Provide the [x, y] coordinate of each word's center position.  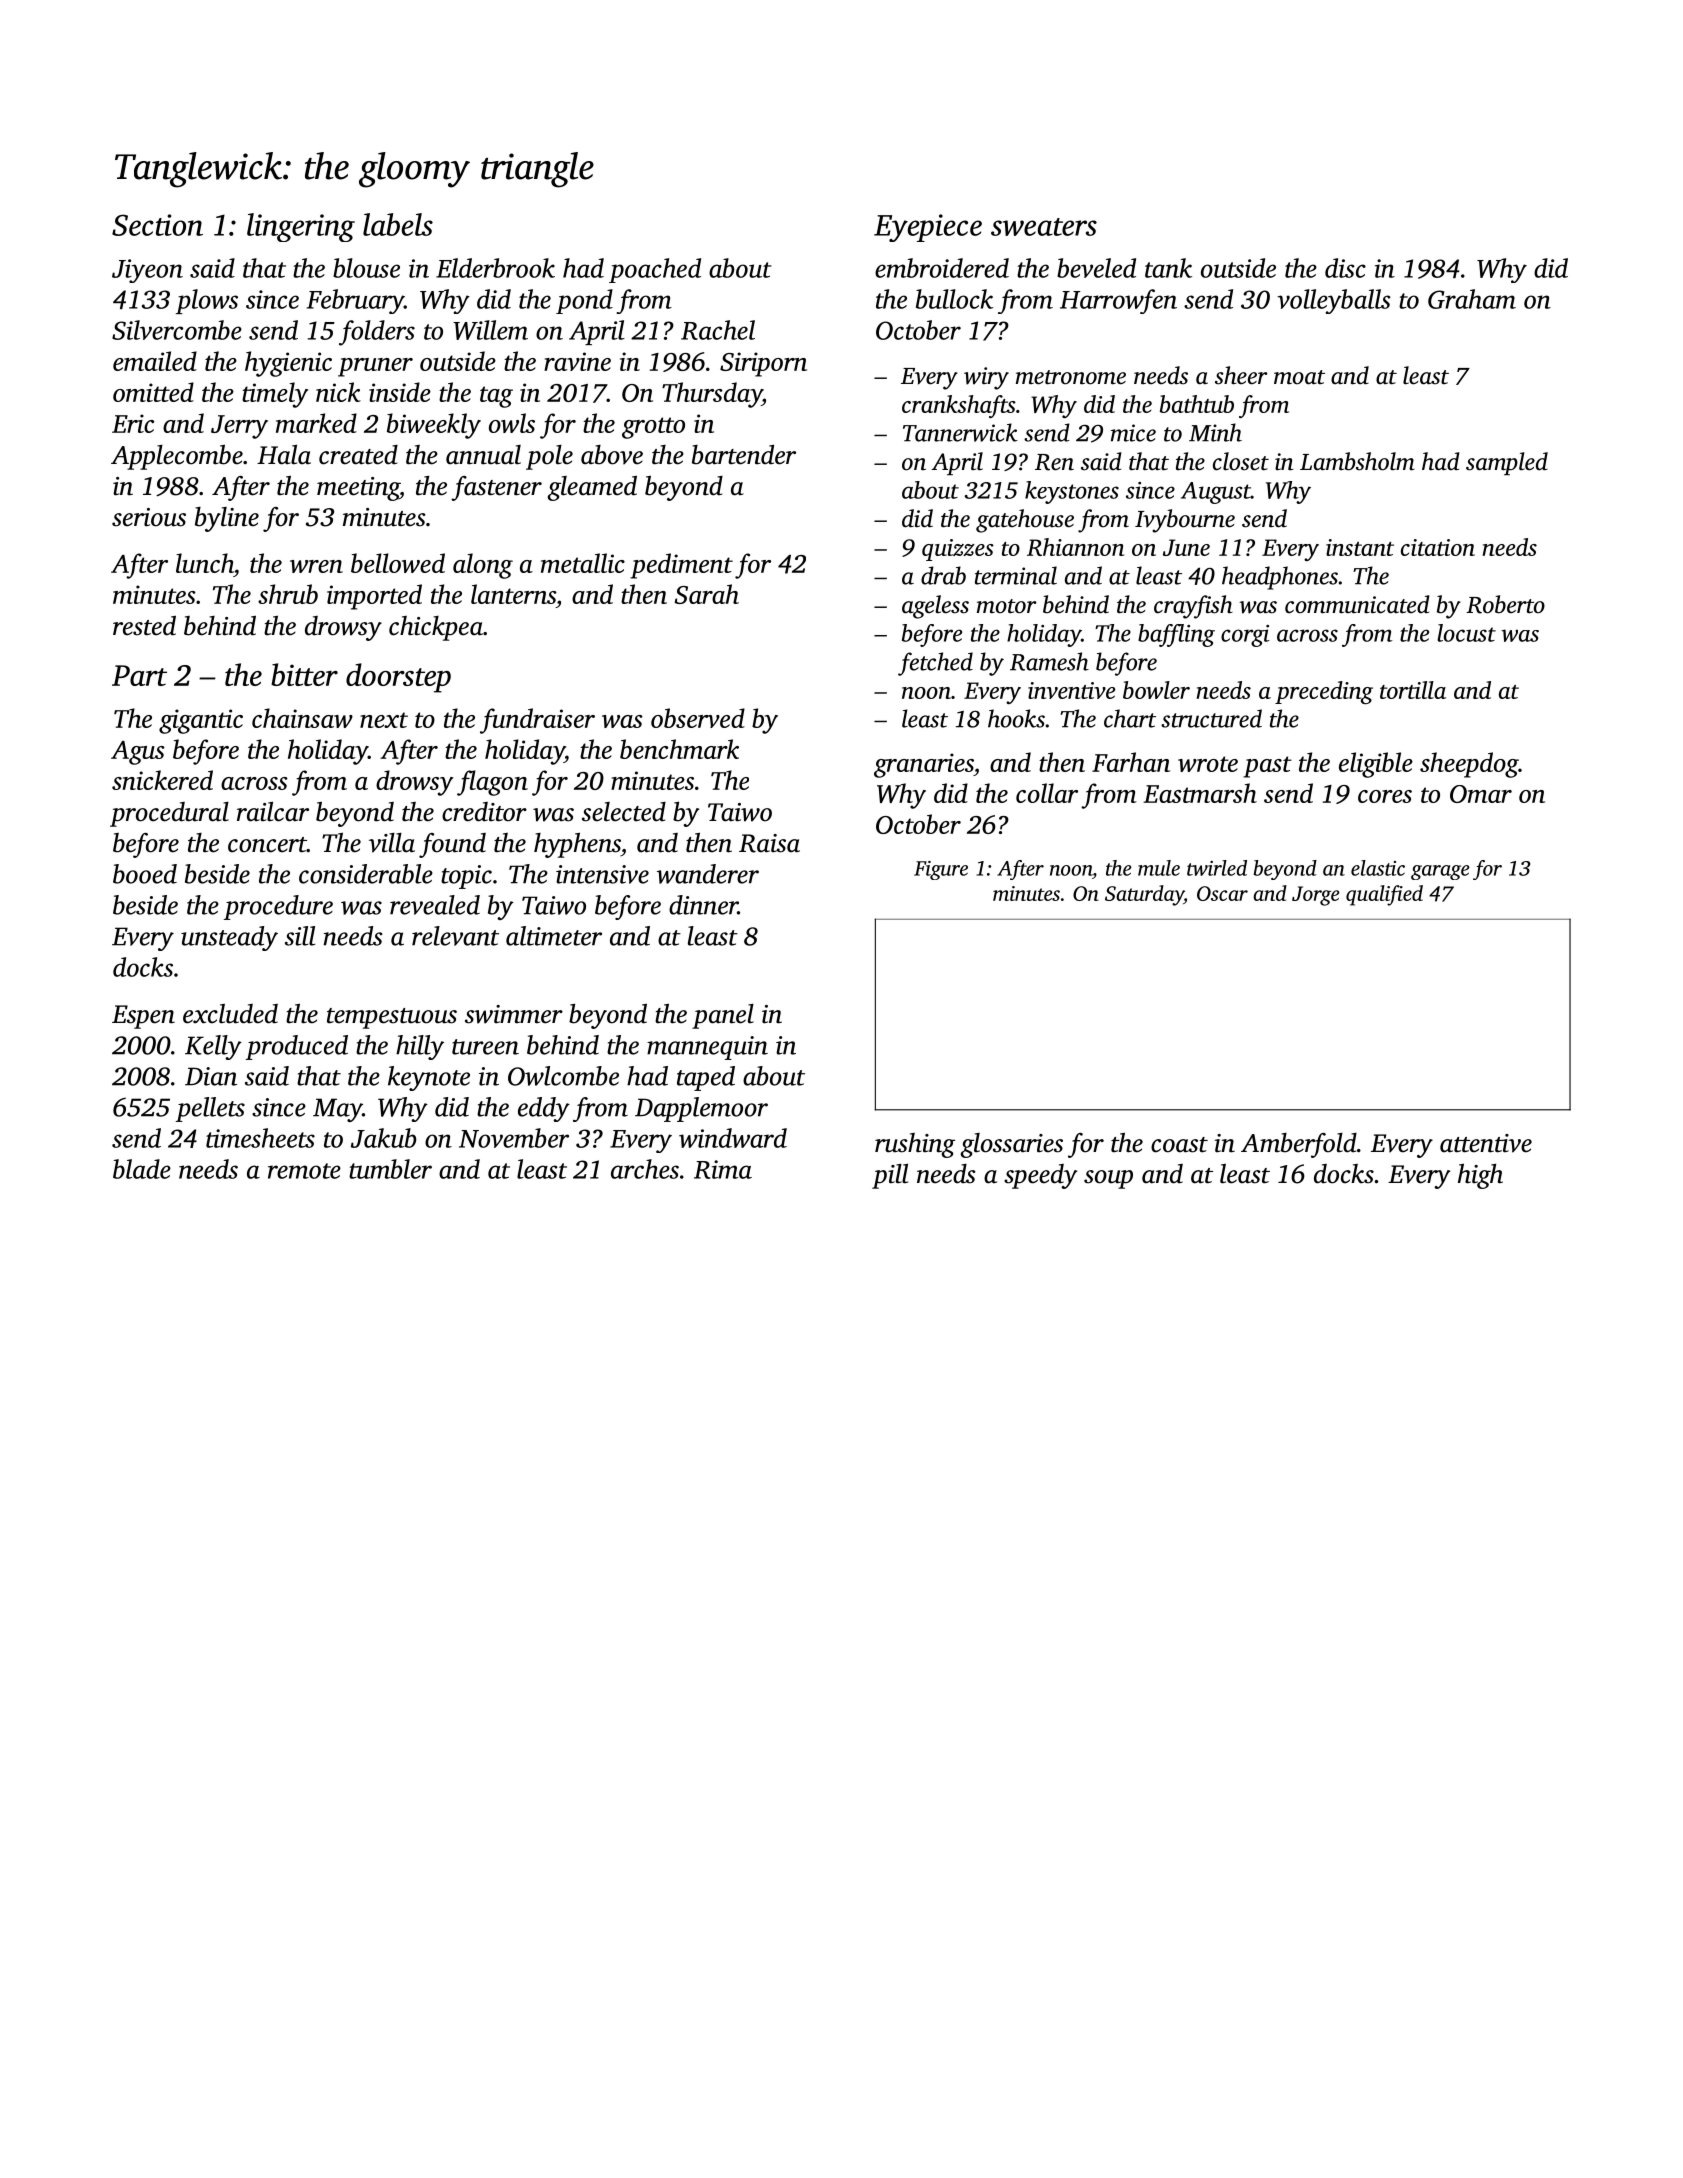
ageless [935, 607]
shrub [288, 594]
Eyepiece [928, 228]
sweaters [1044, 227]
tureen [485, 1047]
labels [398, 224]
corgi [1245, 636]
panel [723, 1016]
